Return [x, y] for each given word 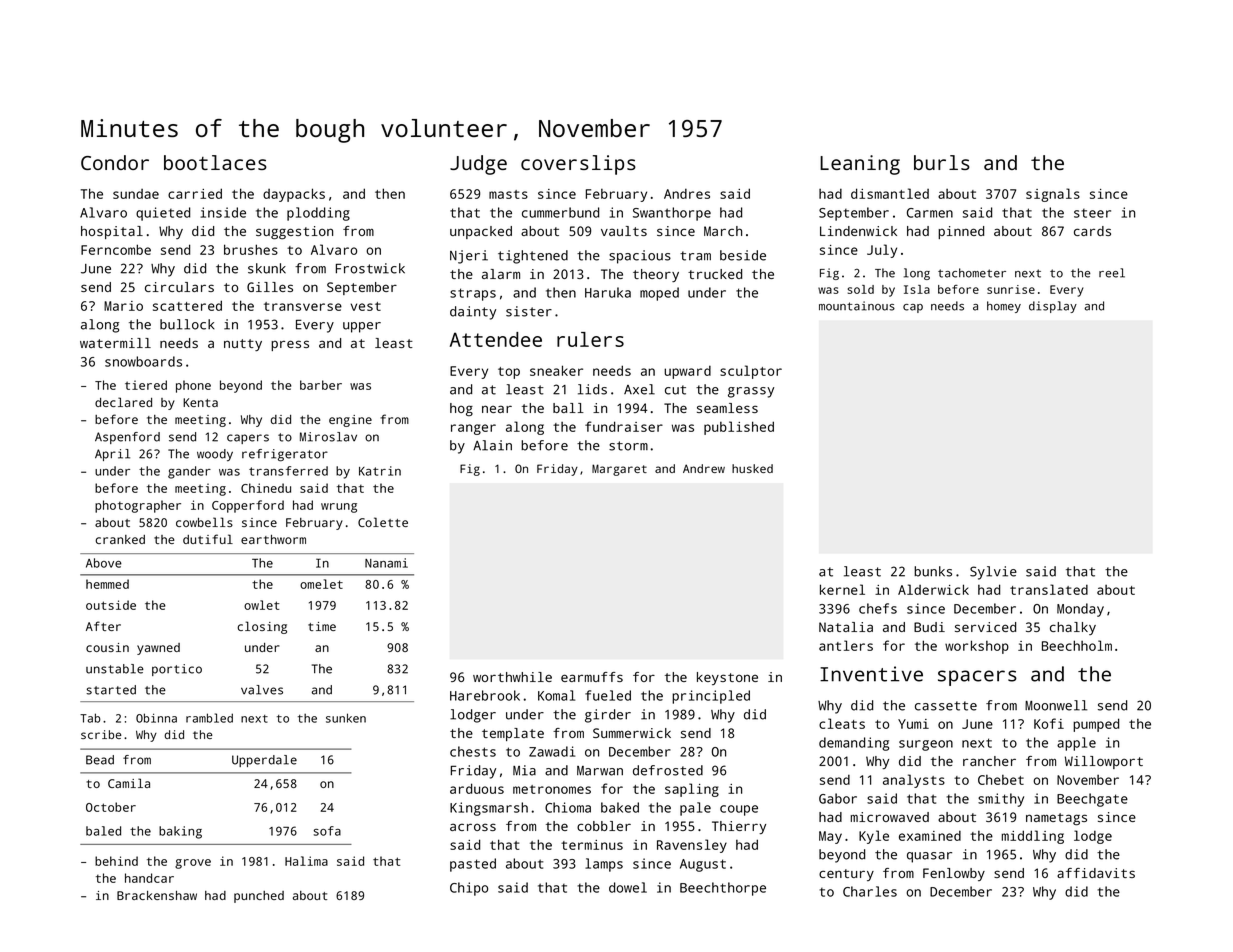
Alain [492, 445]
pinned [961, 232]
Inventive [871, 674]
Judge [478, 165]
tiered [146, 385]
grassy [751, 392]
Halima [306, 861]
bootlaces [215, 162]
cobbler [604, 826]
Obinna [156, 718]
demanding [854, 744]
